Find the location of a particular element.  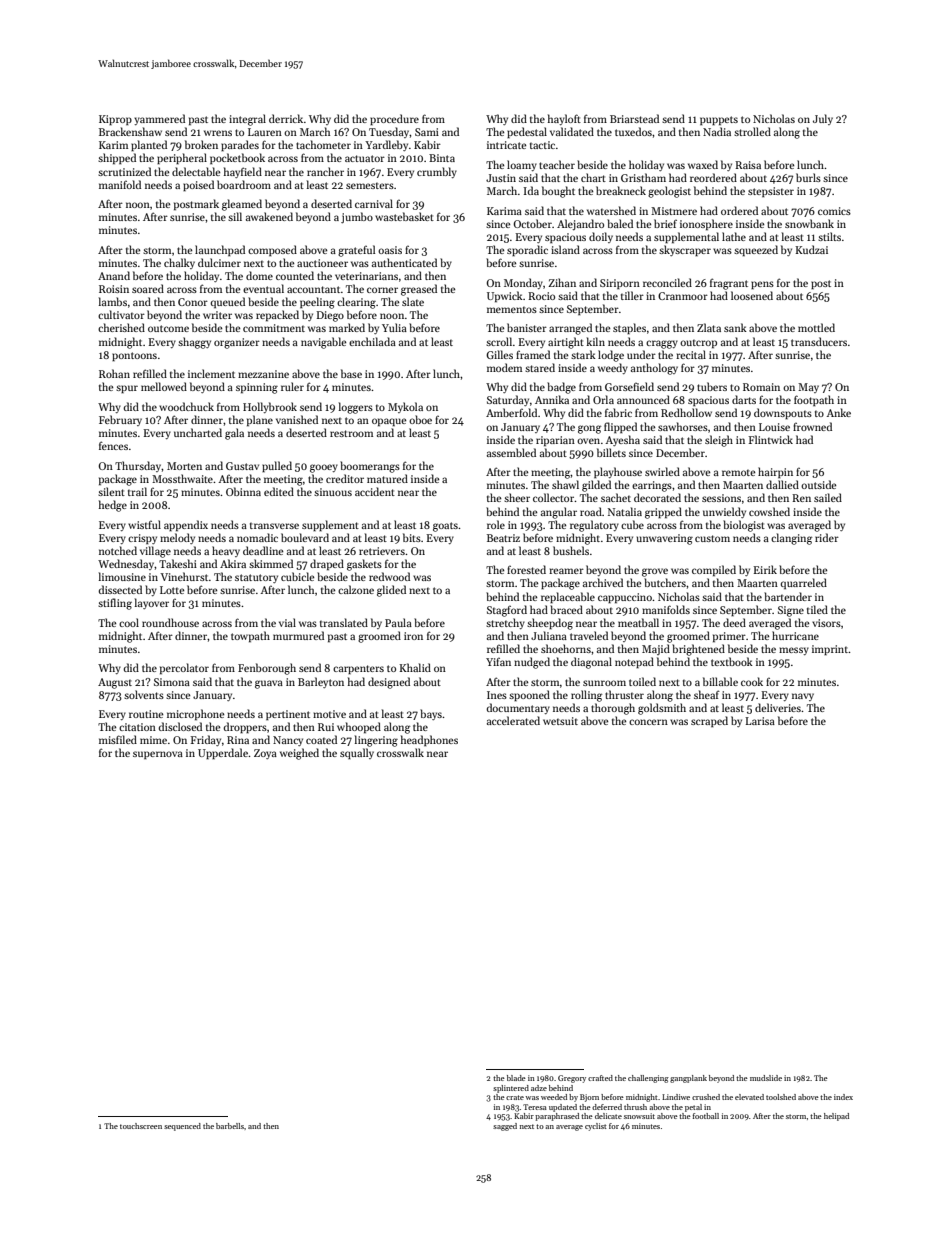

barbells is located at coordinates (230, 1126).
